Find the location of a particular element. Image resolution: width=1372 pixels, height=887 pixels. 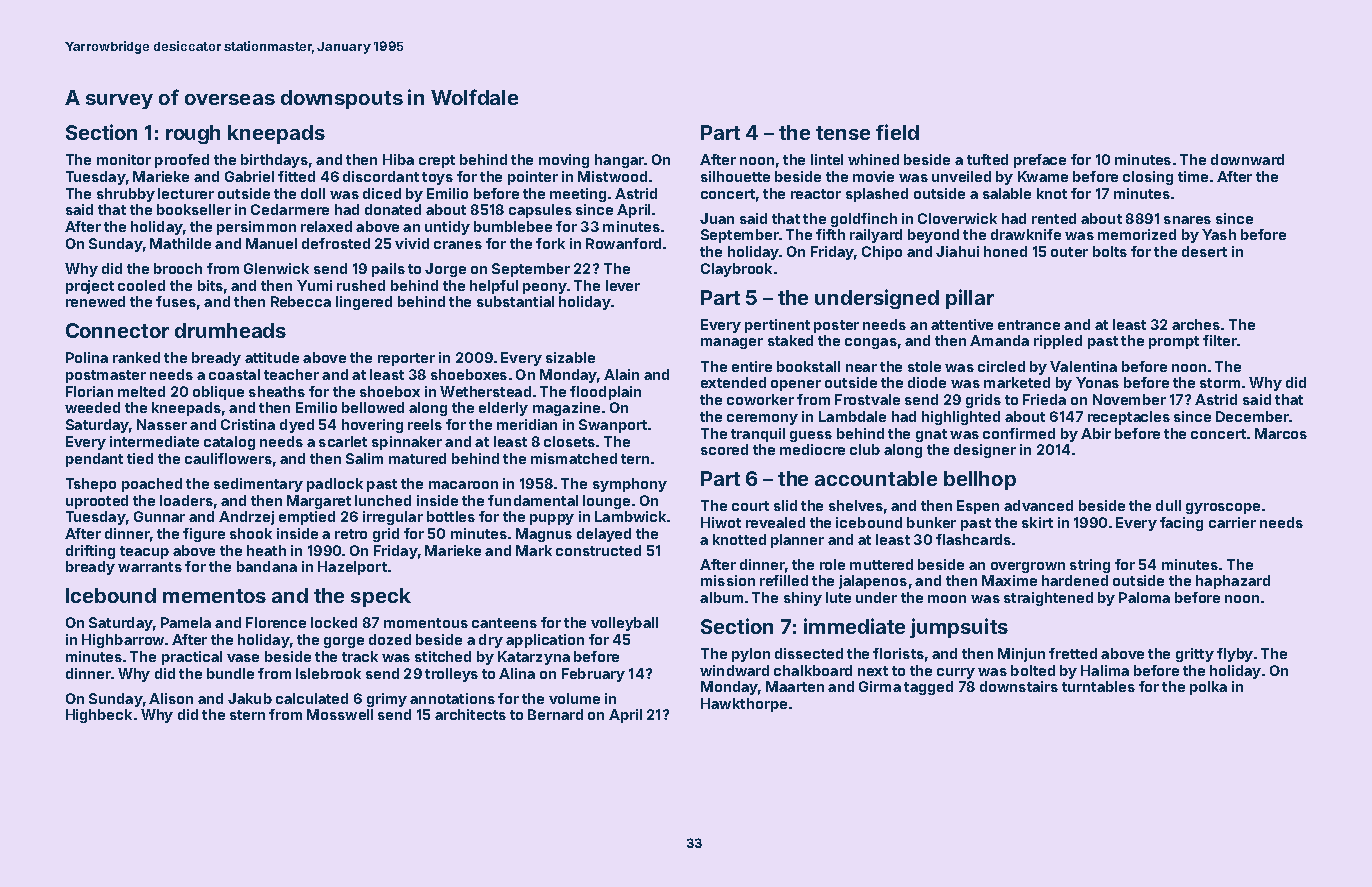

highlighted is located at coordinates (961, 418).
